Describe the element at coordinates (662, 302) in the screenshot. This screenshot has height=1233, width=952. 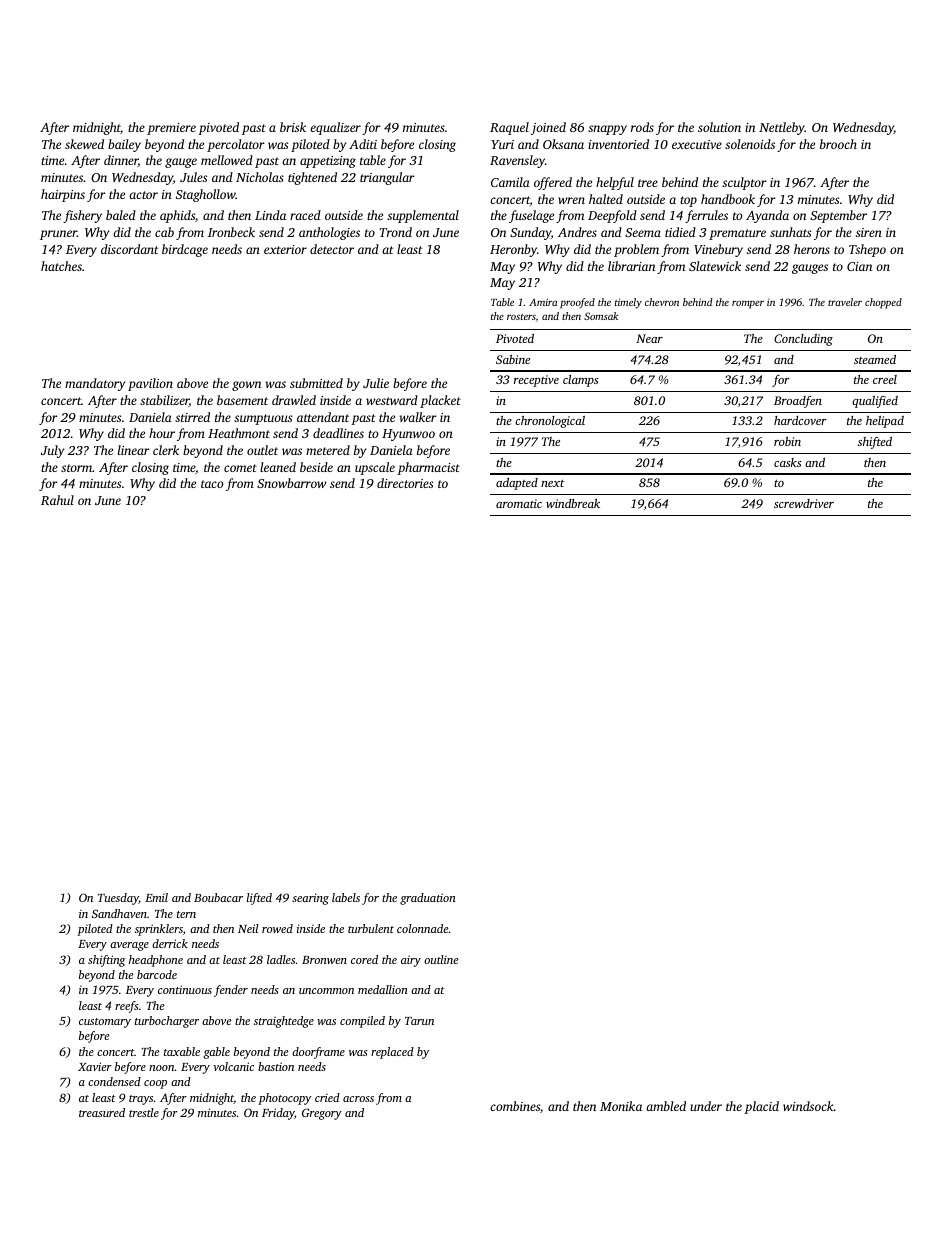
I see `chevron` at that location.
